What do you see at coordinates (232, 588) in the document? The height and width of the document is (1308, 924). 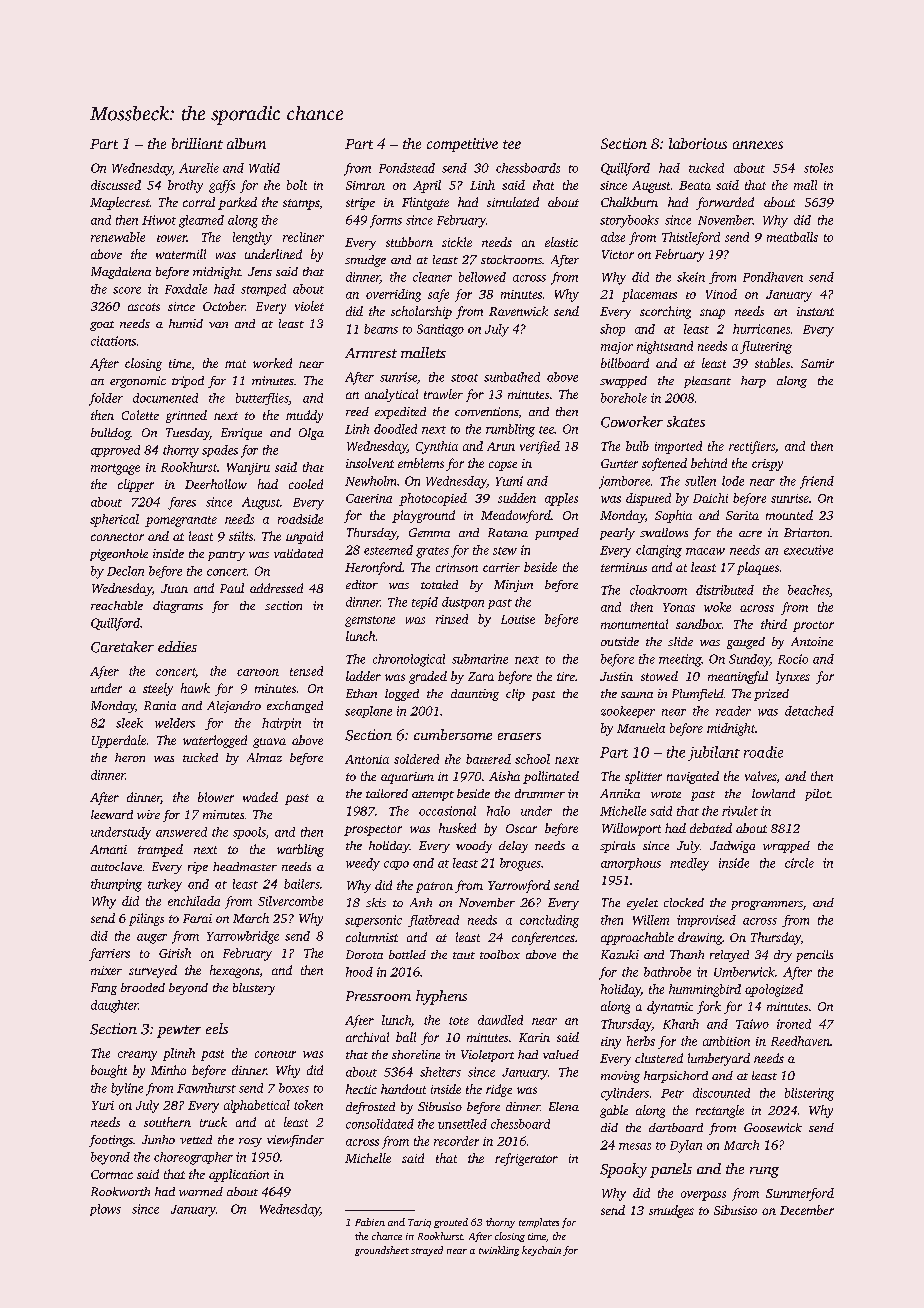 I see `Paul` at bounding box center [232, 588].
